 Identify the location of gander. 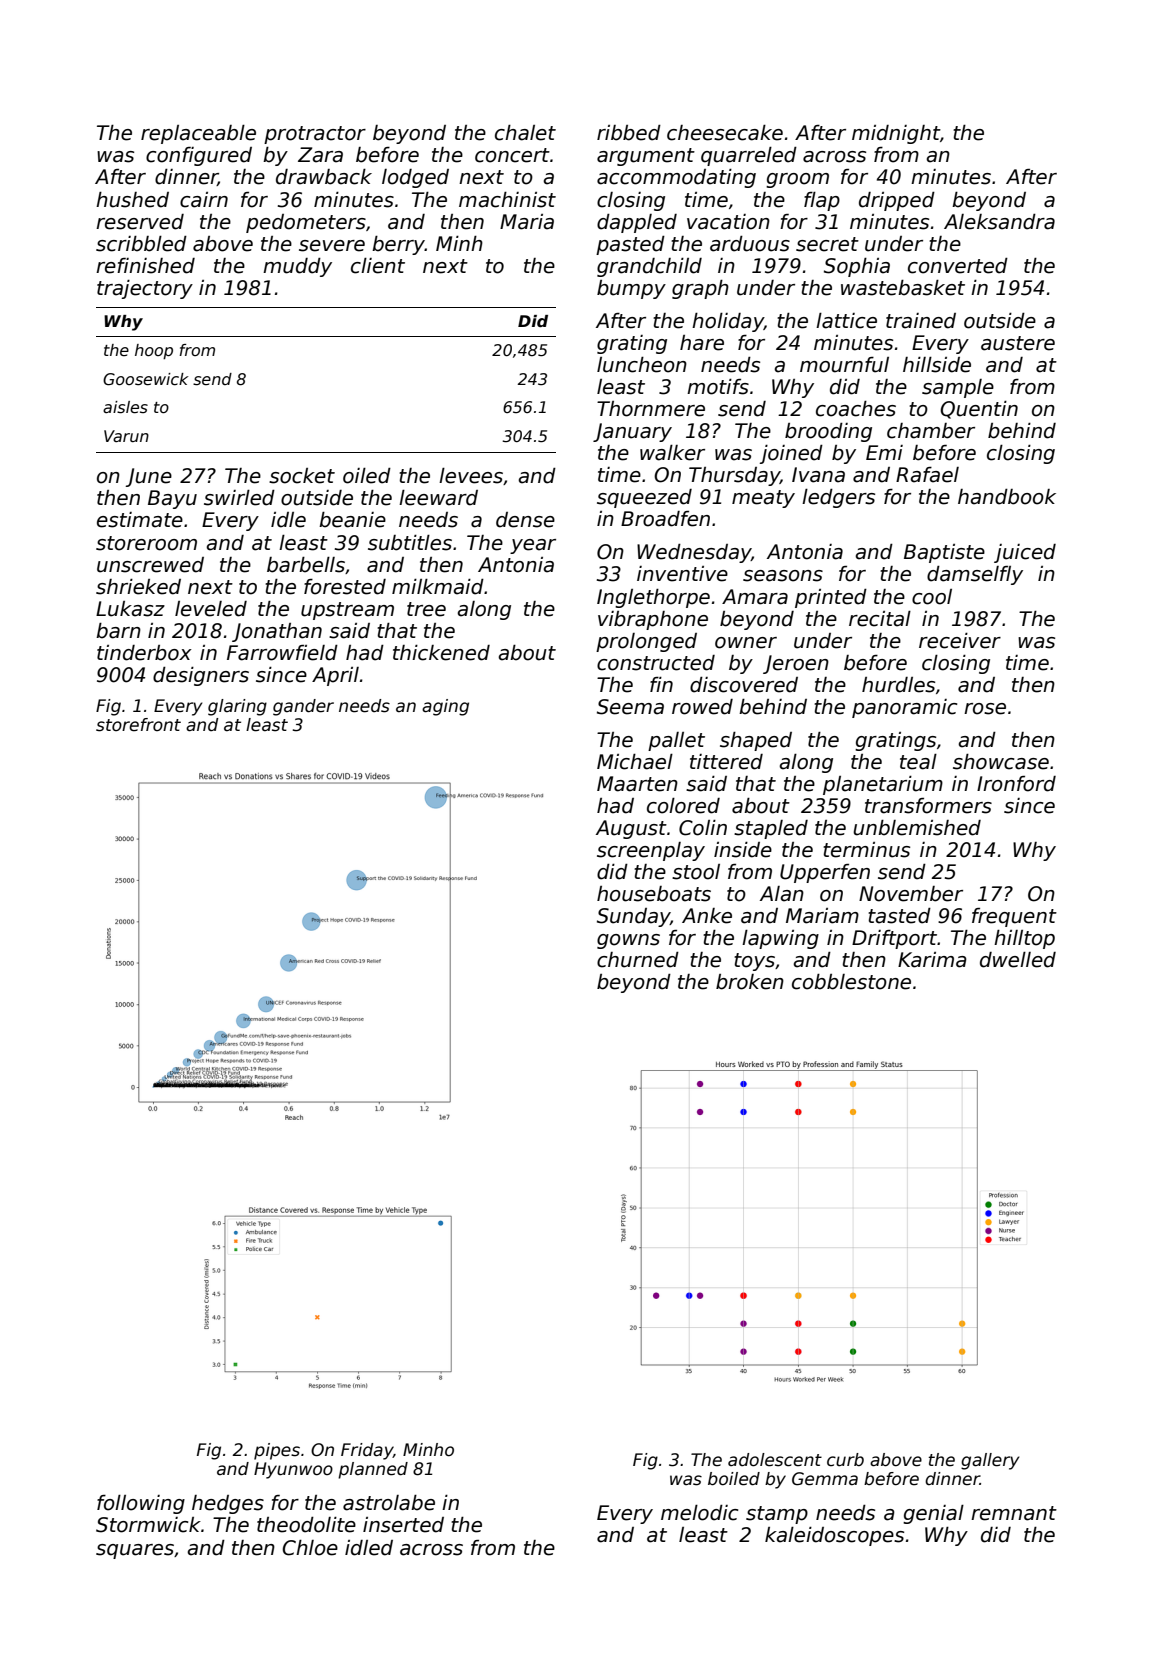
(303, 707).
